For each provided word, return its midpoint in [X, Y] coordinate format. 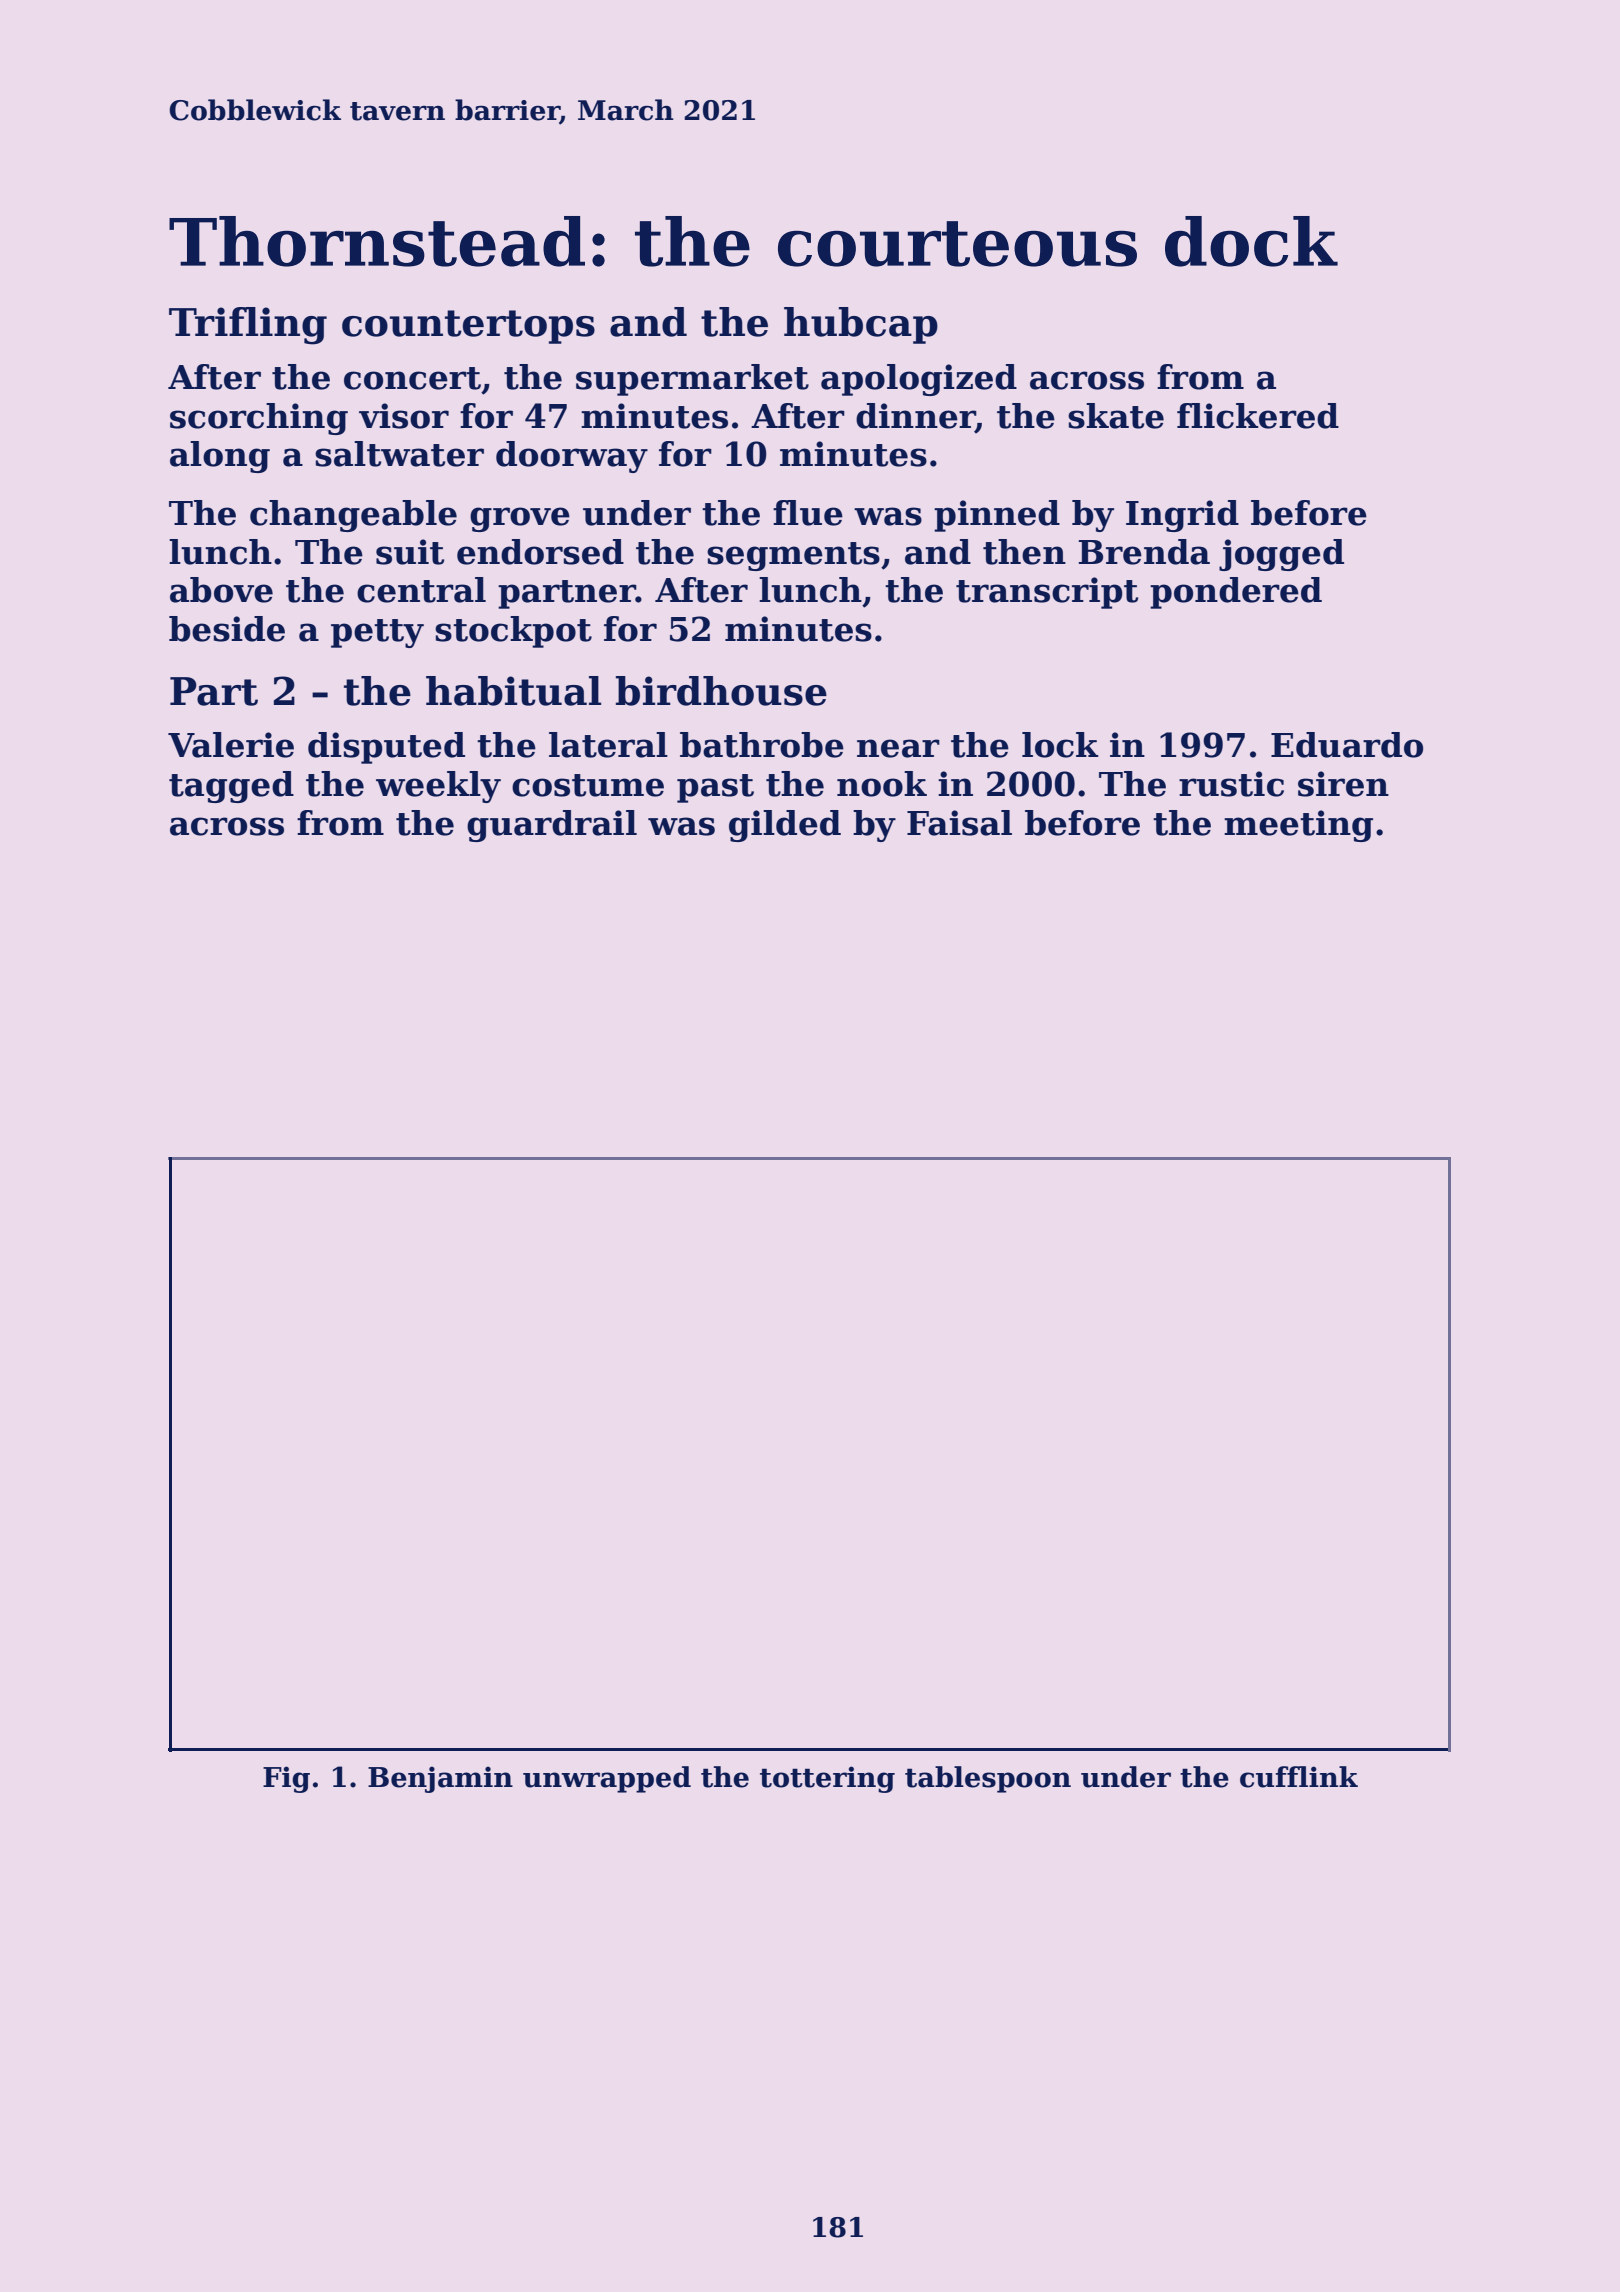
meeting [1298, 826]
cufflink [1299, 1777]
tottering [827, 1779]
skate [1116, 416]
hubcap [861, 325]
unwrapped [607, 1779]
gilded [785, 826]
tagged [231, 787]
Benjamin [440, 1779]
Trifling [248, 326]
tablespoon [988, 1779]
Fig [286, 1779]
